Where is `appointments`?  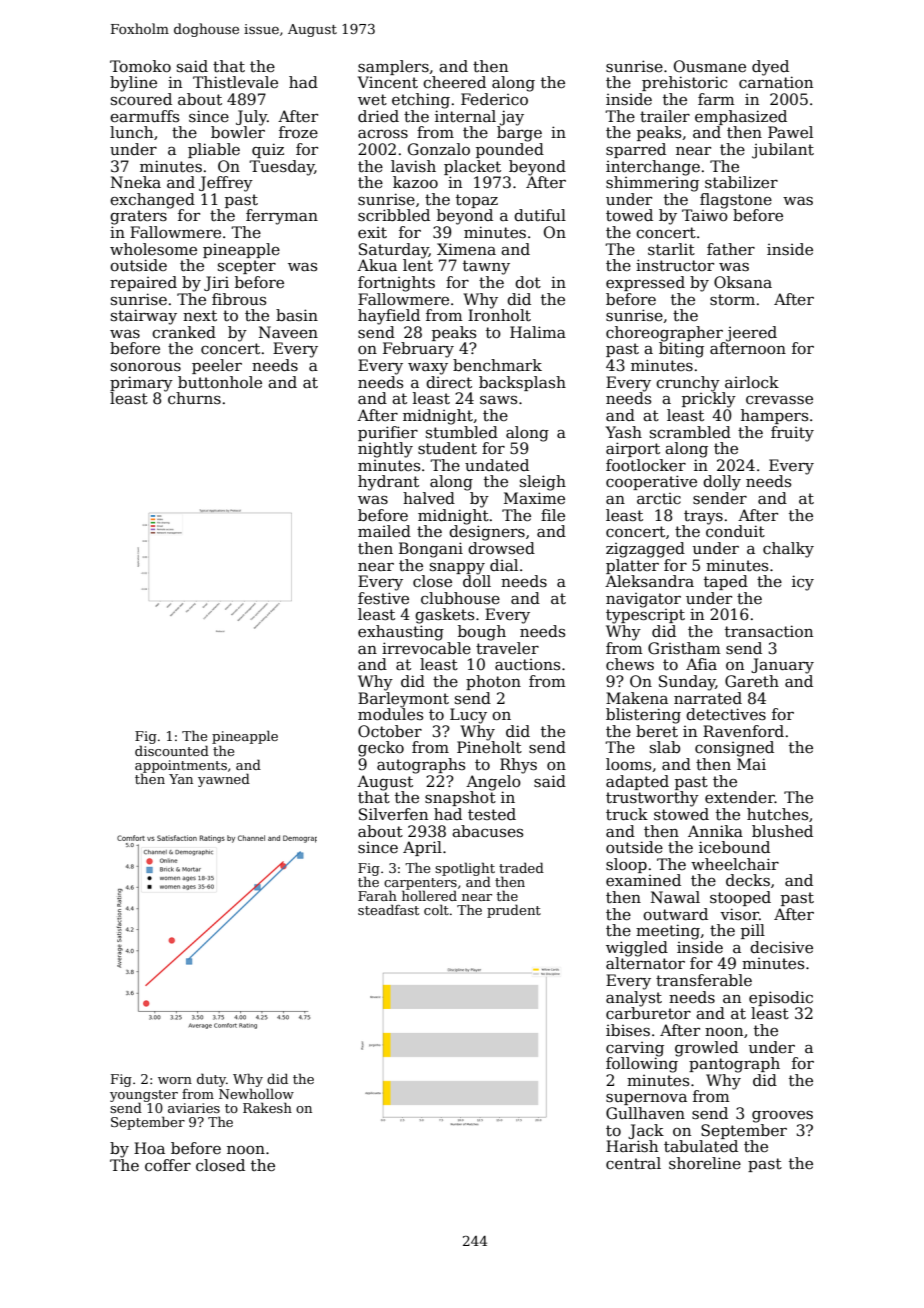
appointments is located at coordinates (181, 766).
